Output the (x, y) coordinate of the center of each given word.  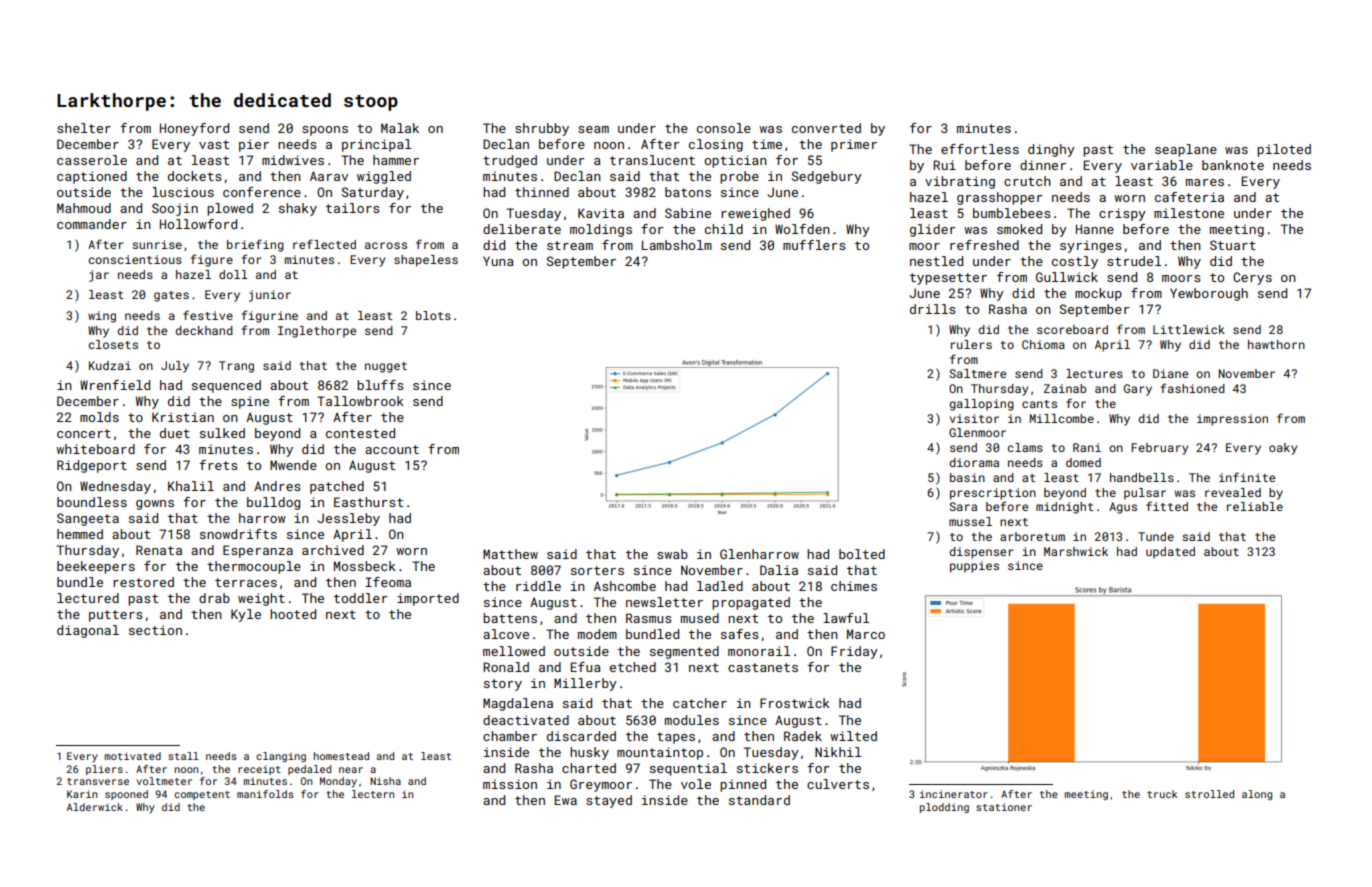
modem (597, 634)
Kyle (246, 615)
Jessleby (348, 519)
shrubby (542, 129)
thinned (542, 192)
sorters (597, 570)
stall (183, 756)
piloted (1284, 150)
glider (933, 230)
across (386, 245)
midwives (293, 160)
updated (1170, 553)
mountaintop (660, 753)
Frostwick (795, 703)
